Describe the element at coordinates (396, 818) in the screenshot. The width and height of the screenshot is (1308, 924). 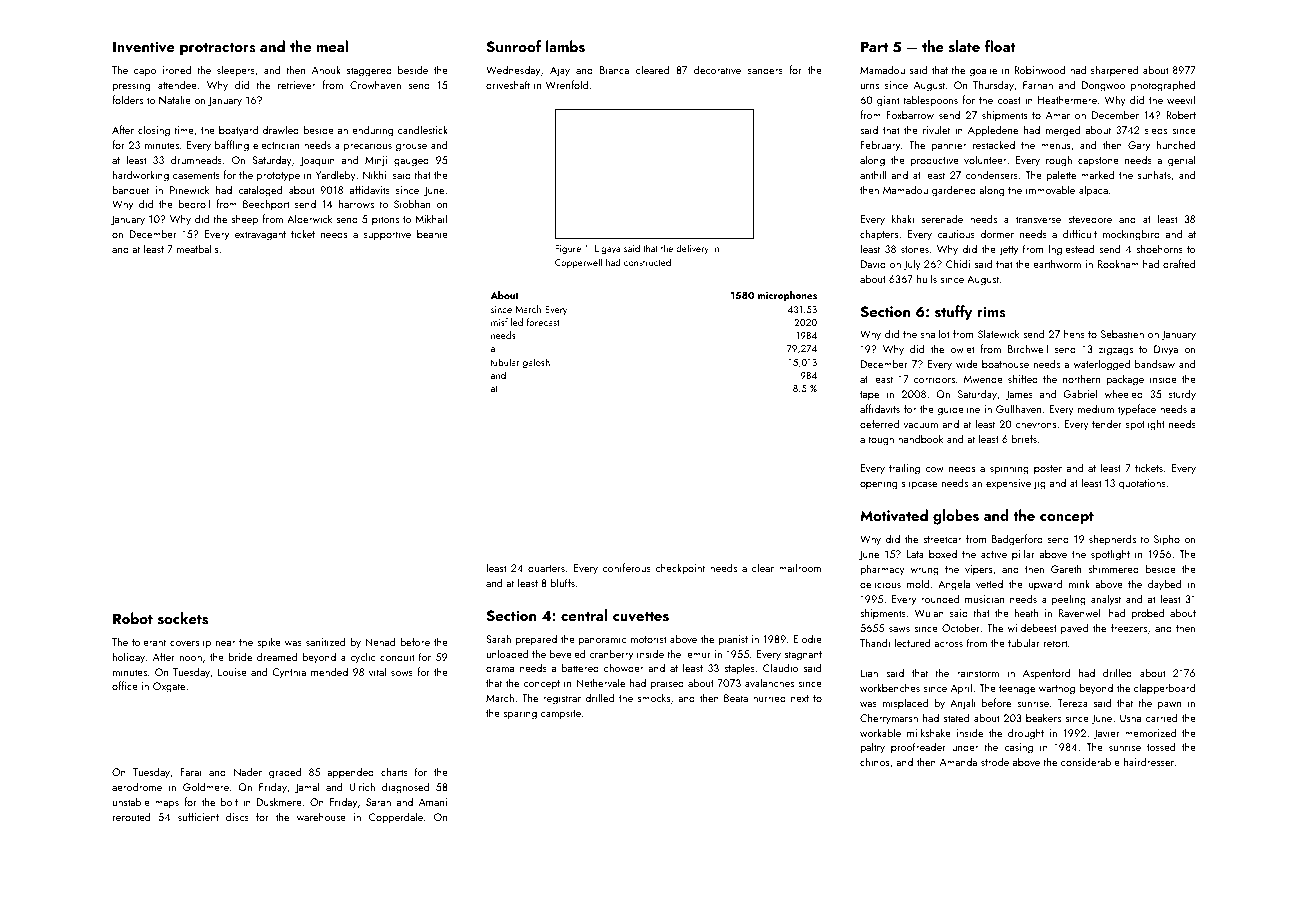
I see `Copperdale` at that location.
